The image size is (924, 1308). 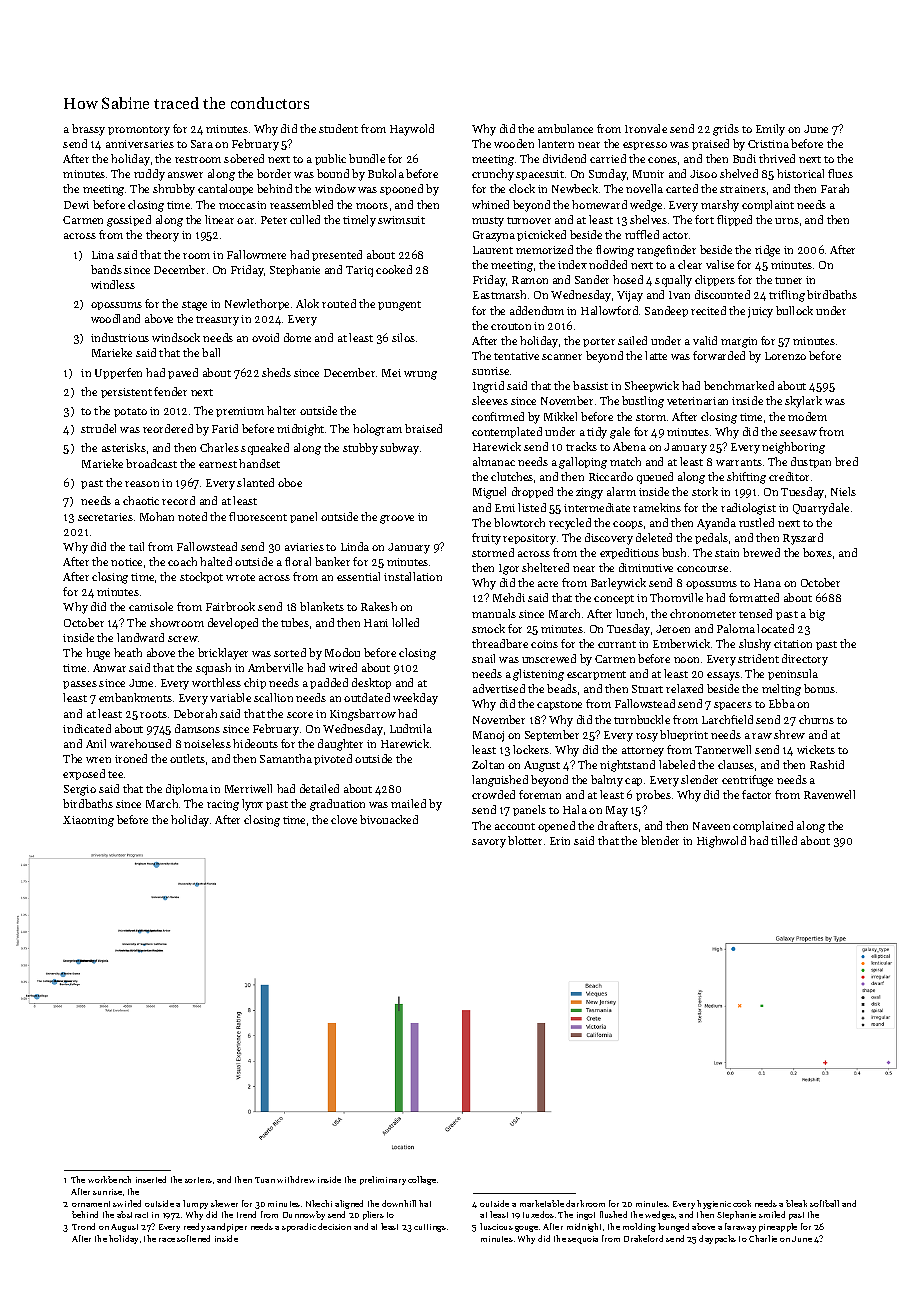 I want to click on sandpiper, so click(x=227, y=1227).
